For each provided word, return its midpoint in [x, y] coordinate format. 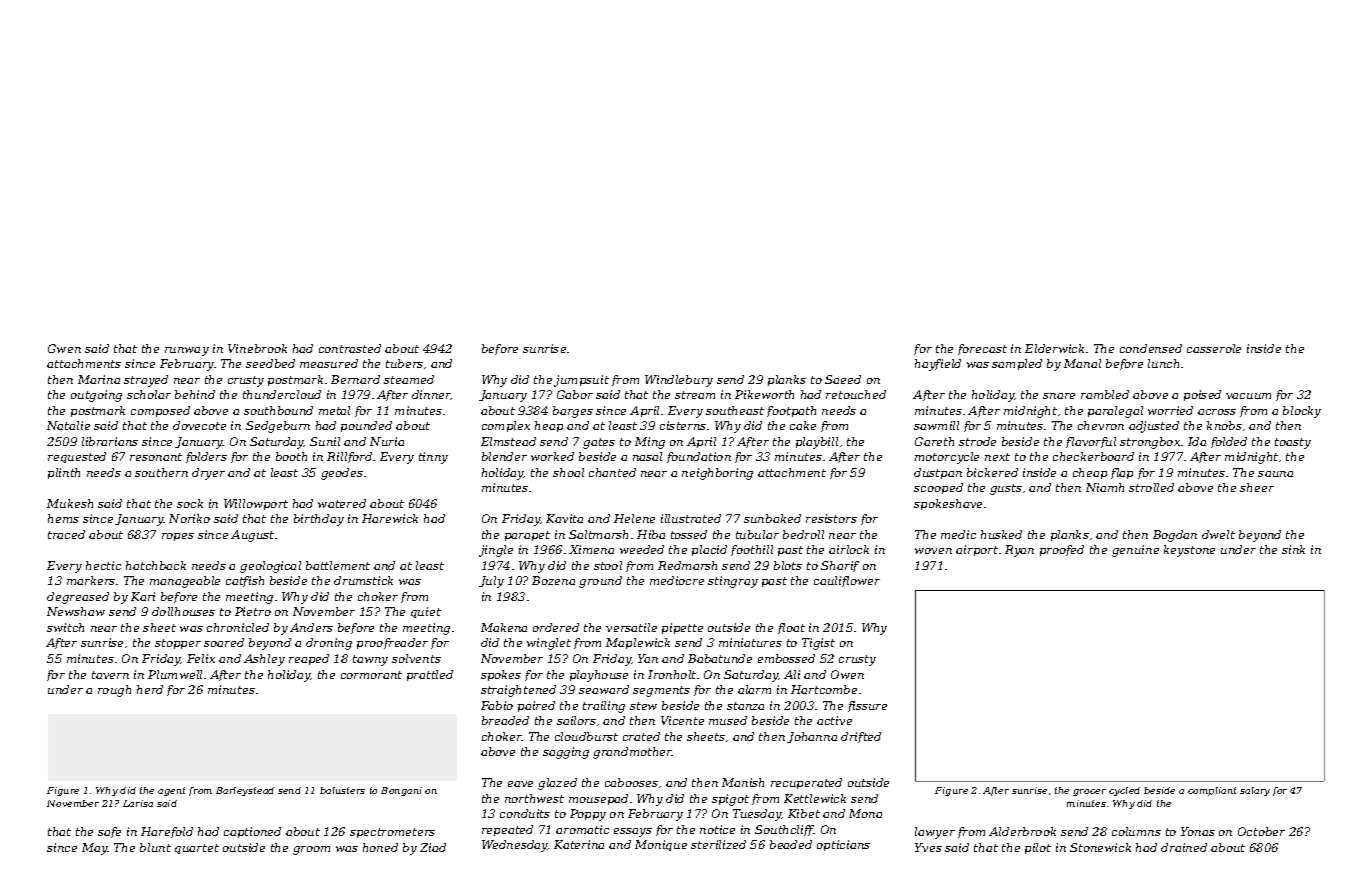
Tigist [818, 644]
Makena [504, 627]
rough [114, 691]
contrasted [350, 348]
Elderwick [1054, 348]
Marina [99, 379]
